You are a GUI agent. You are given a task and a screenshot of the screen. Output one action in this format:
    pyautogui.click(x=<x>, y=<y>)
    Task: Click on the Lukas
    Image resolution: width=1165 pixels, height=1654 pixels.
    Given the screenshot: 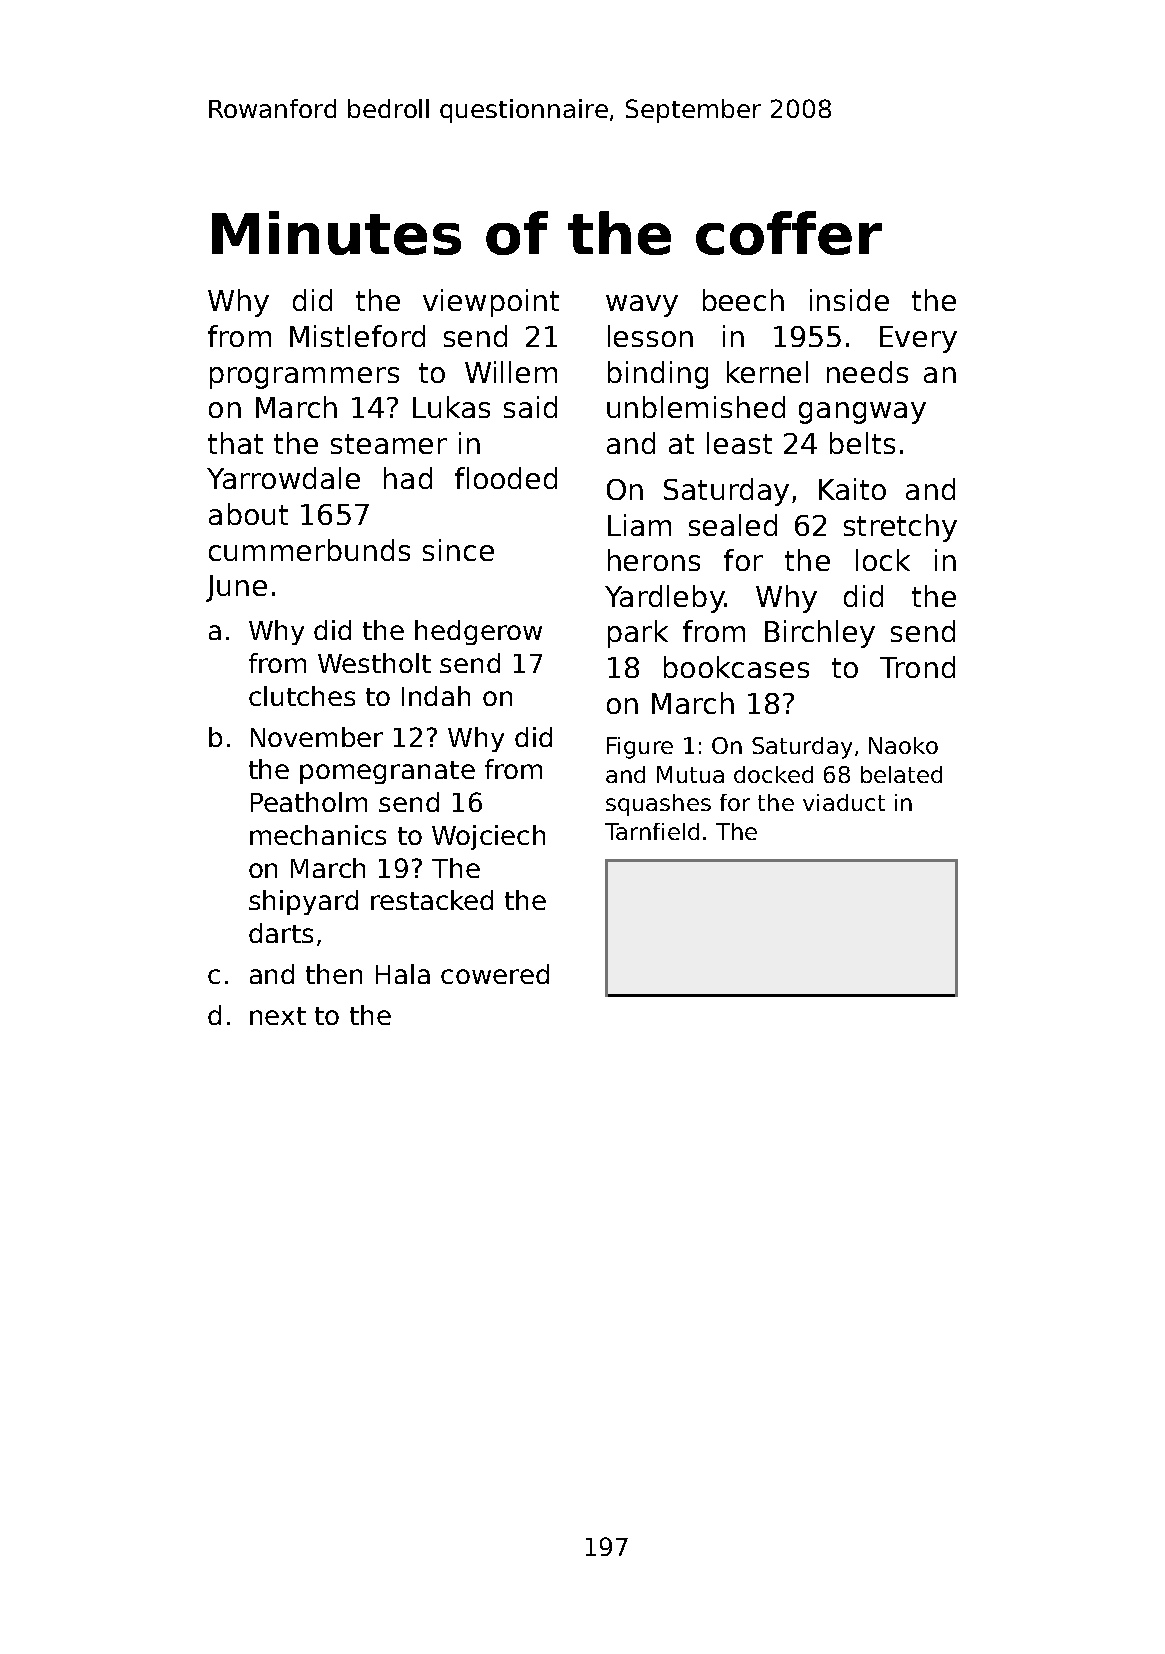 What is the action you would take?
    pyautogui.click(x=451, y=407)
